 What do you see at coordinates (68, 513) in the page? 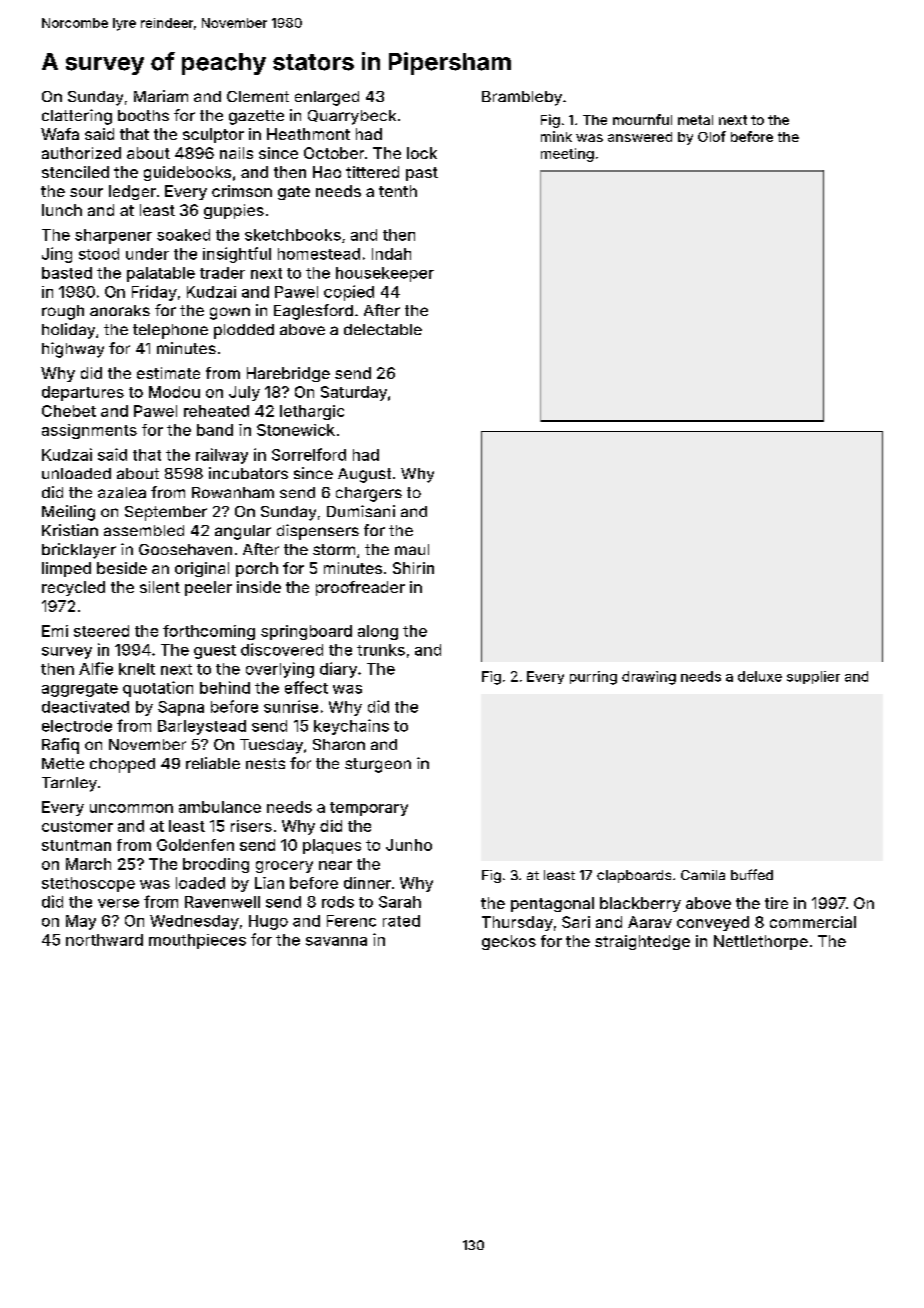
I see `Meiling` at bounding box center [68, 513].
